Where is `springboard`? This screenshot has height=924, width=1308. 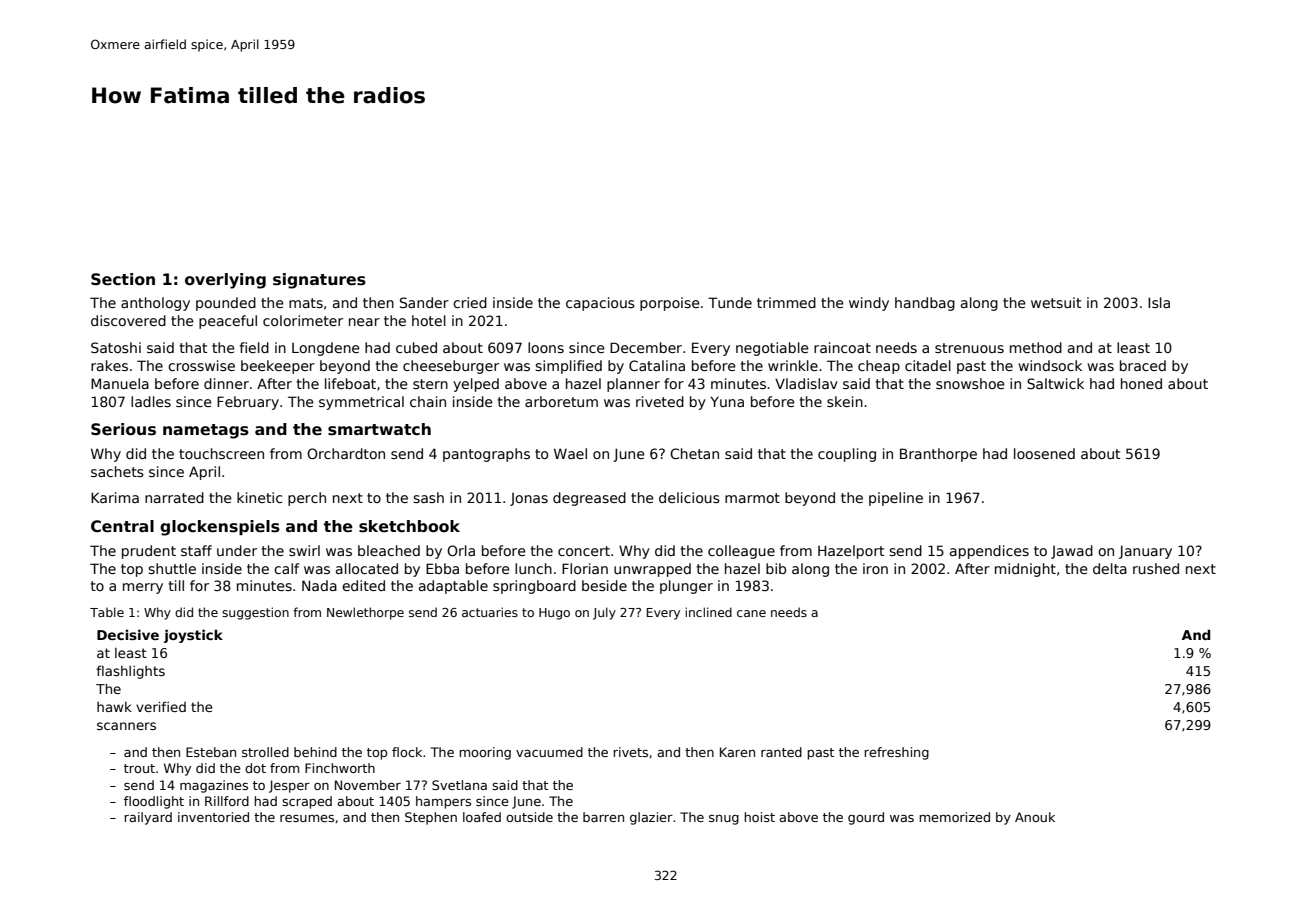 springboard is located at coordinates (534, 587).
